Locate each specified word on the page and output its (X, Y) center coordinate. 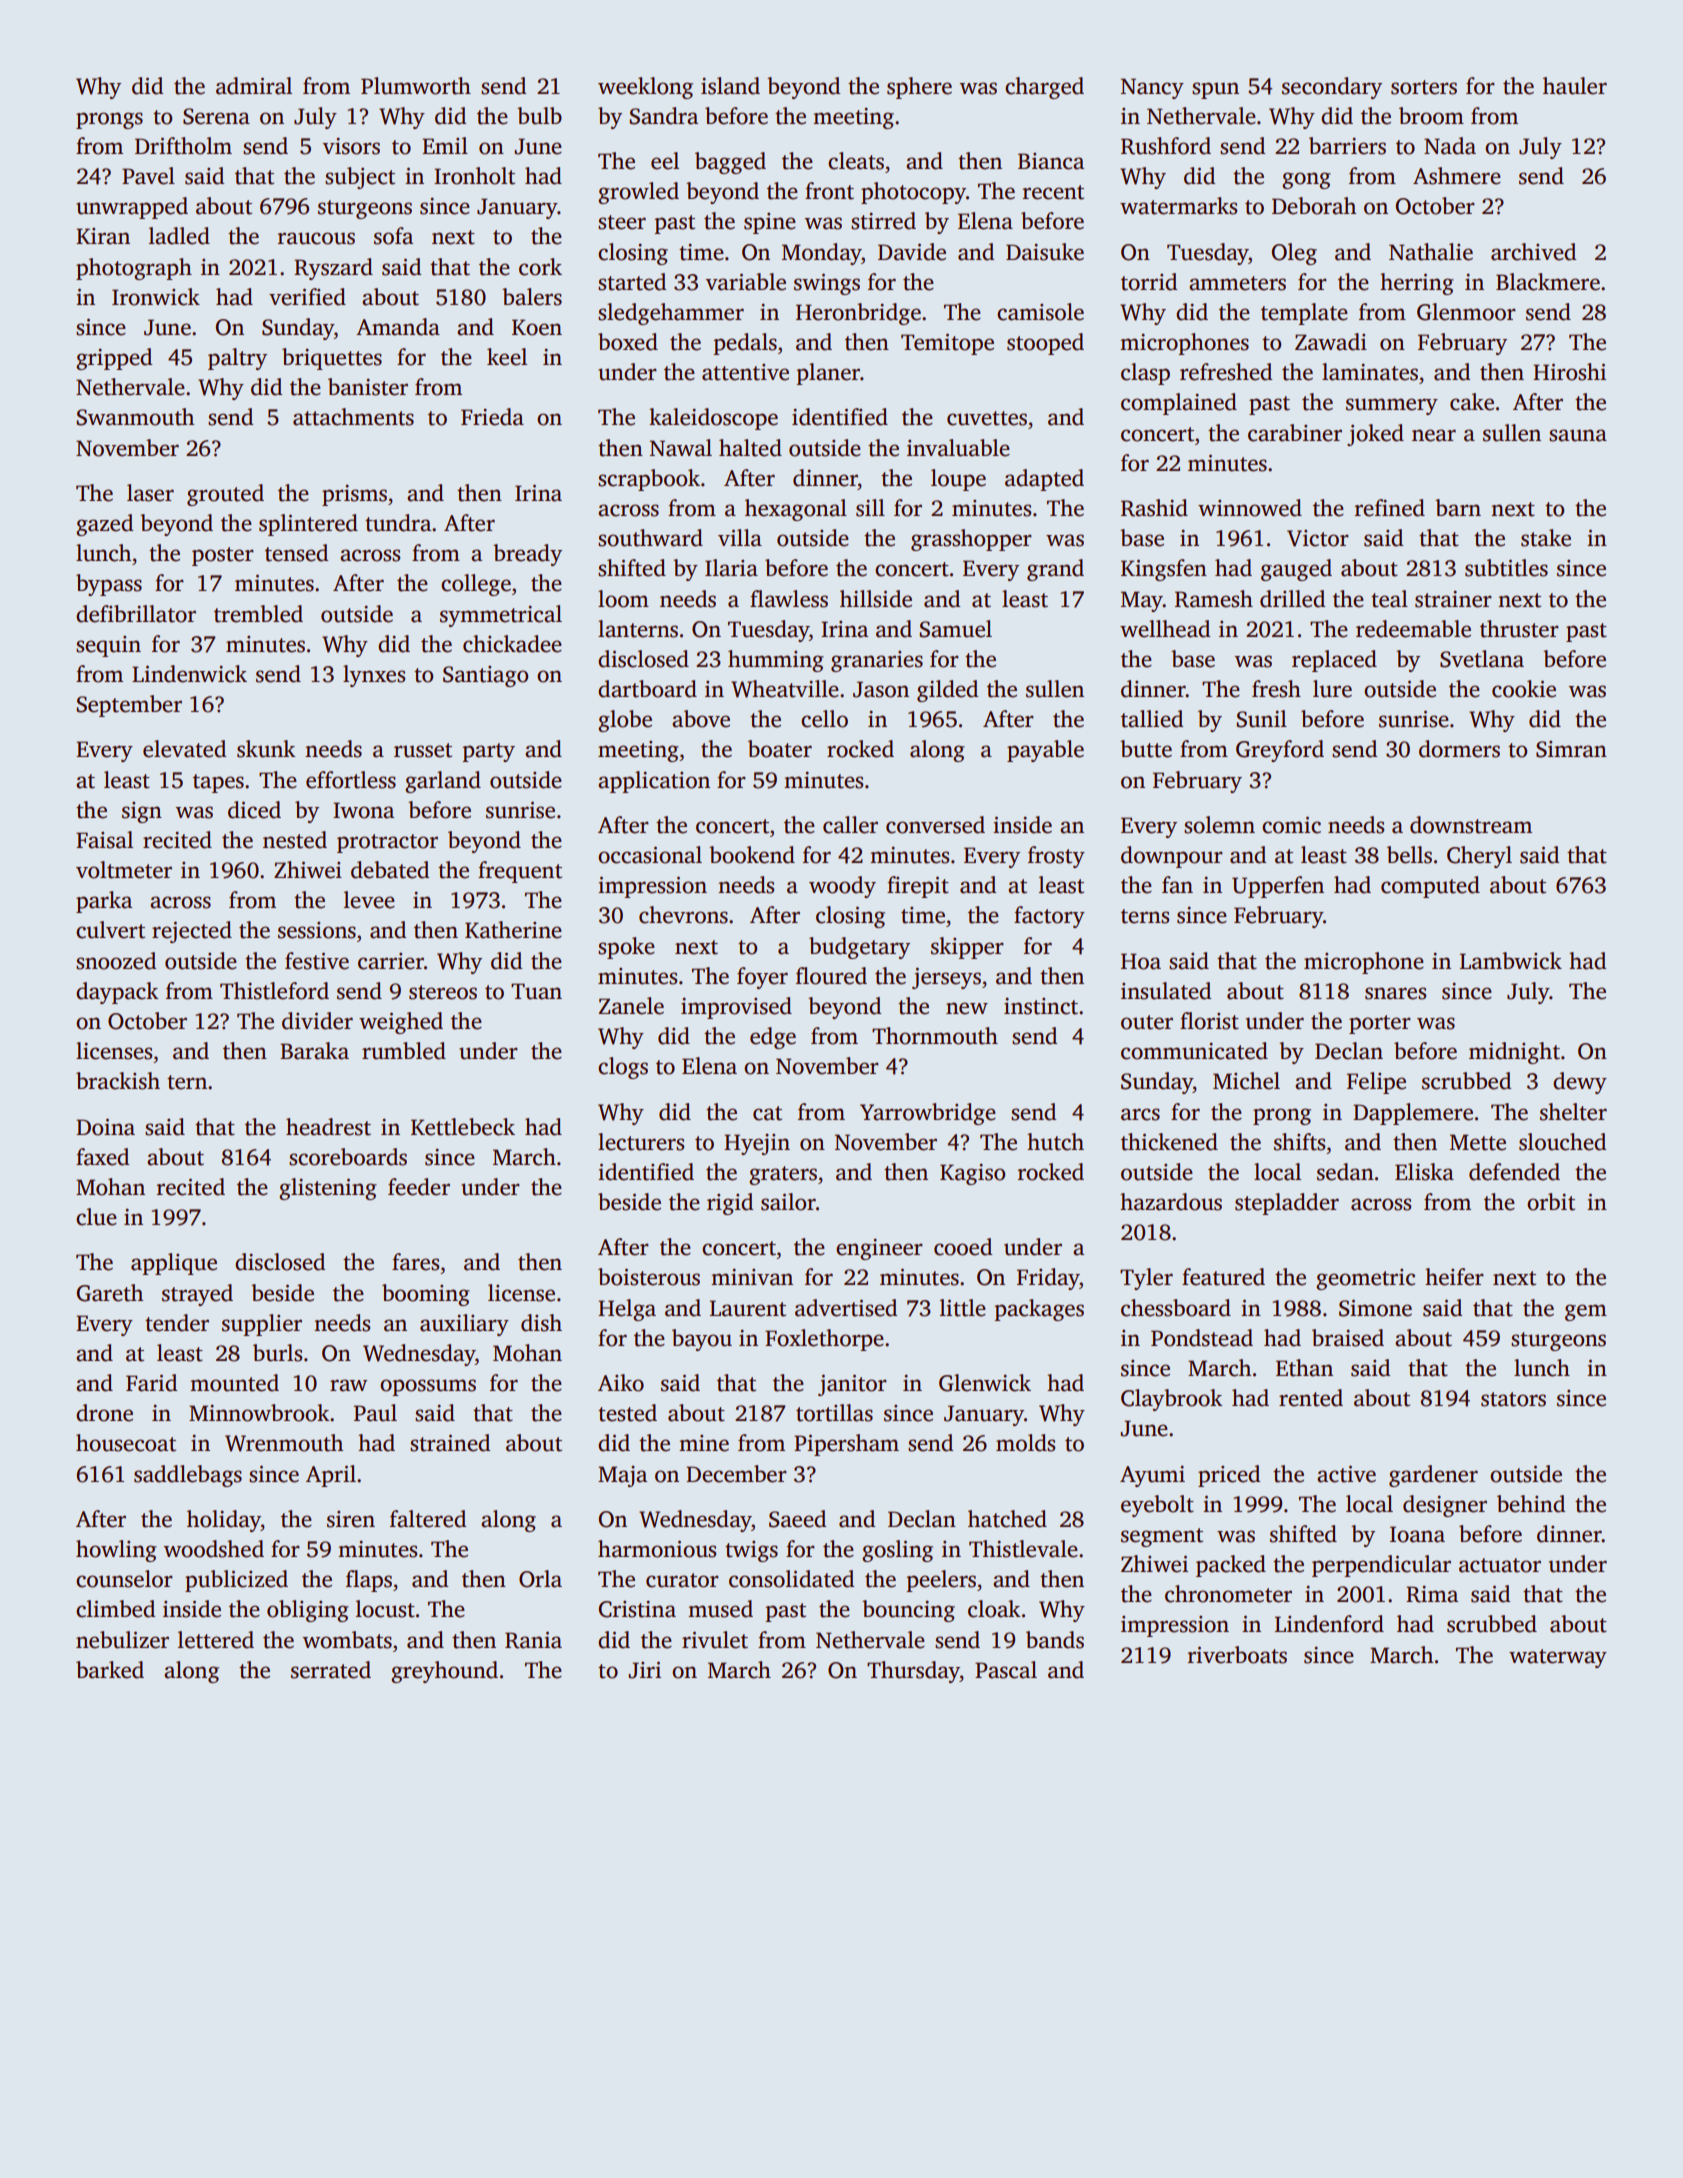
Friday (1048, 1279)
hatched (1007, 1519)
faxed (102, 1157)
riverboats (1237, 1655)
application (654, 782)
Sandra (663, 116)
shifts (1299, 1142)
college (476, 585)
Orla (540, 1579)
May (1142, 601)
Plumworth (416, 86)
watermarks (1178, 206)
